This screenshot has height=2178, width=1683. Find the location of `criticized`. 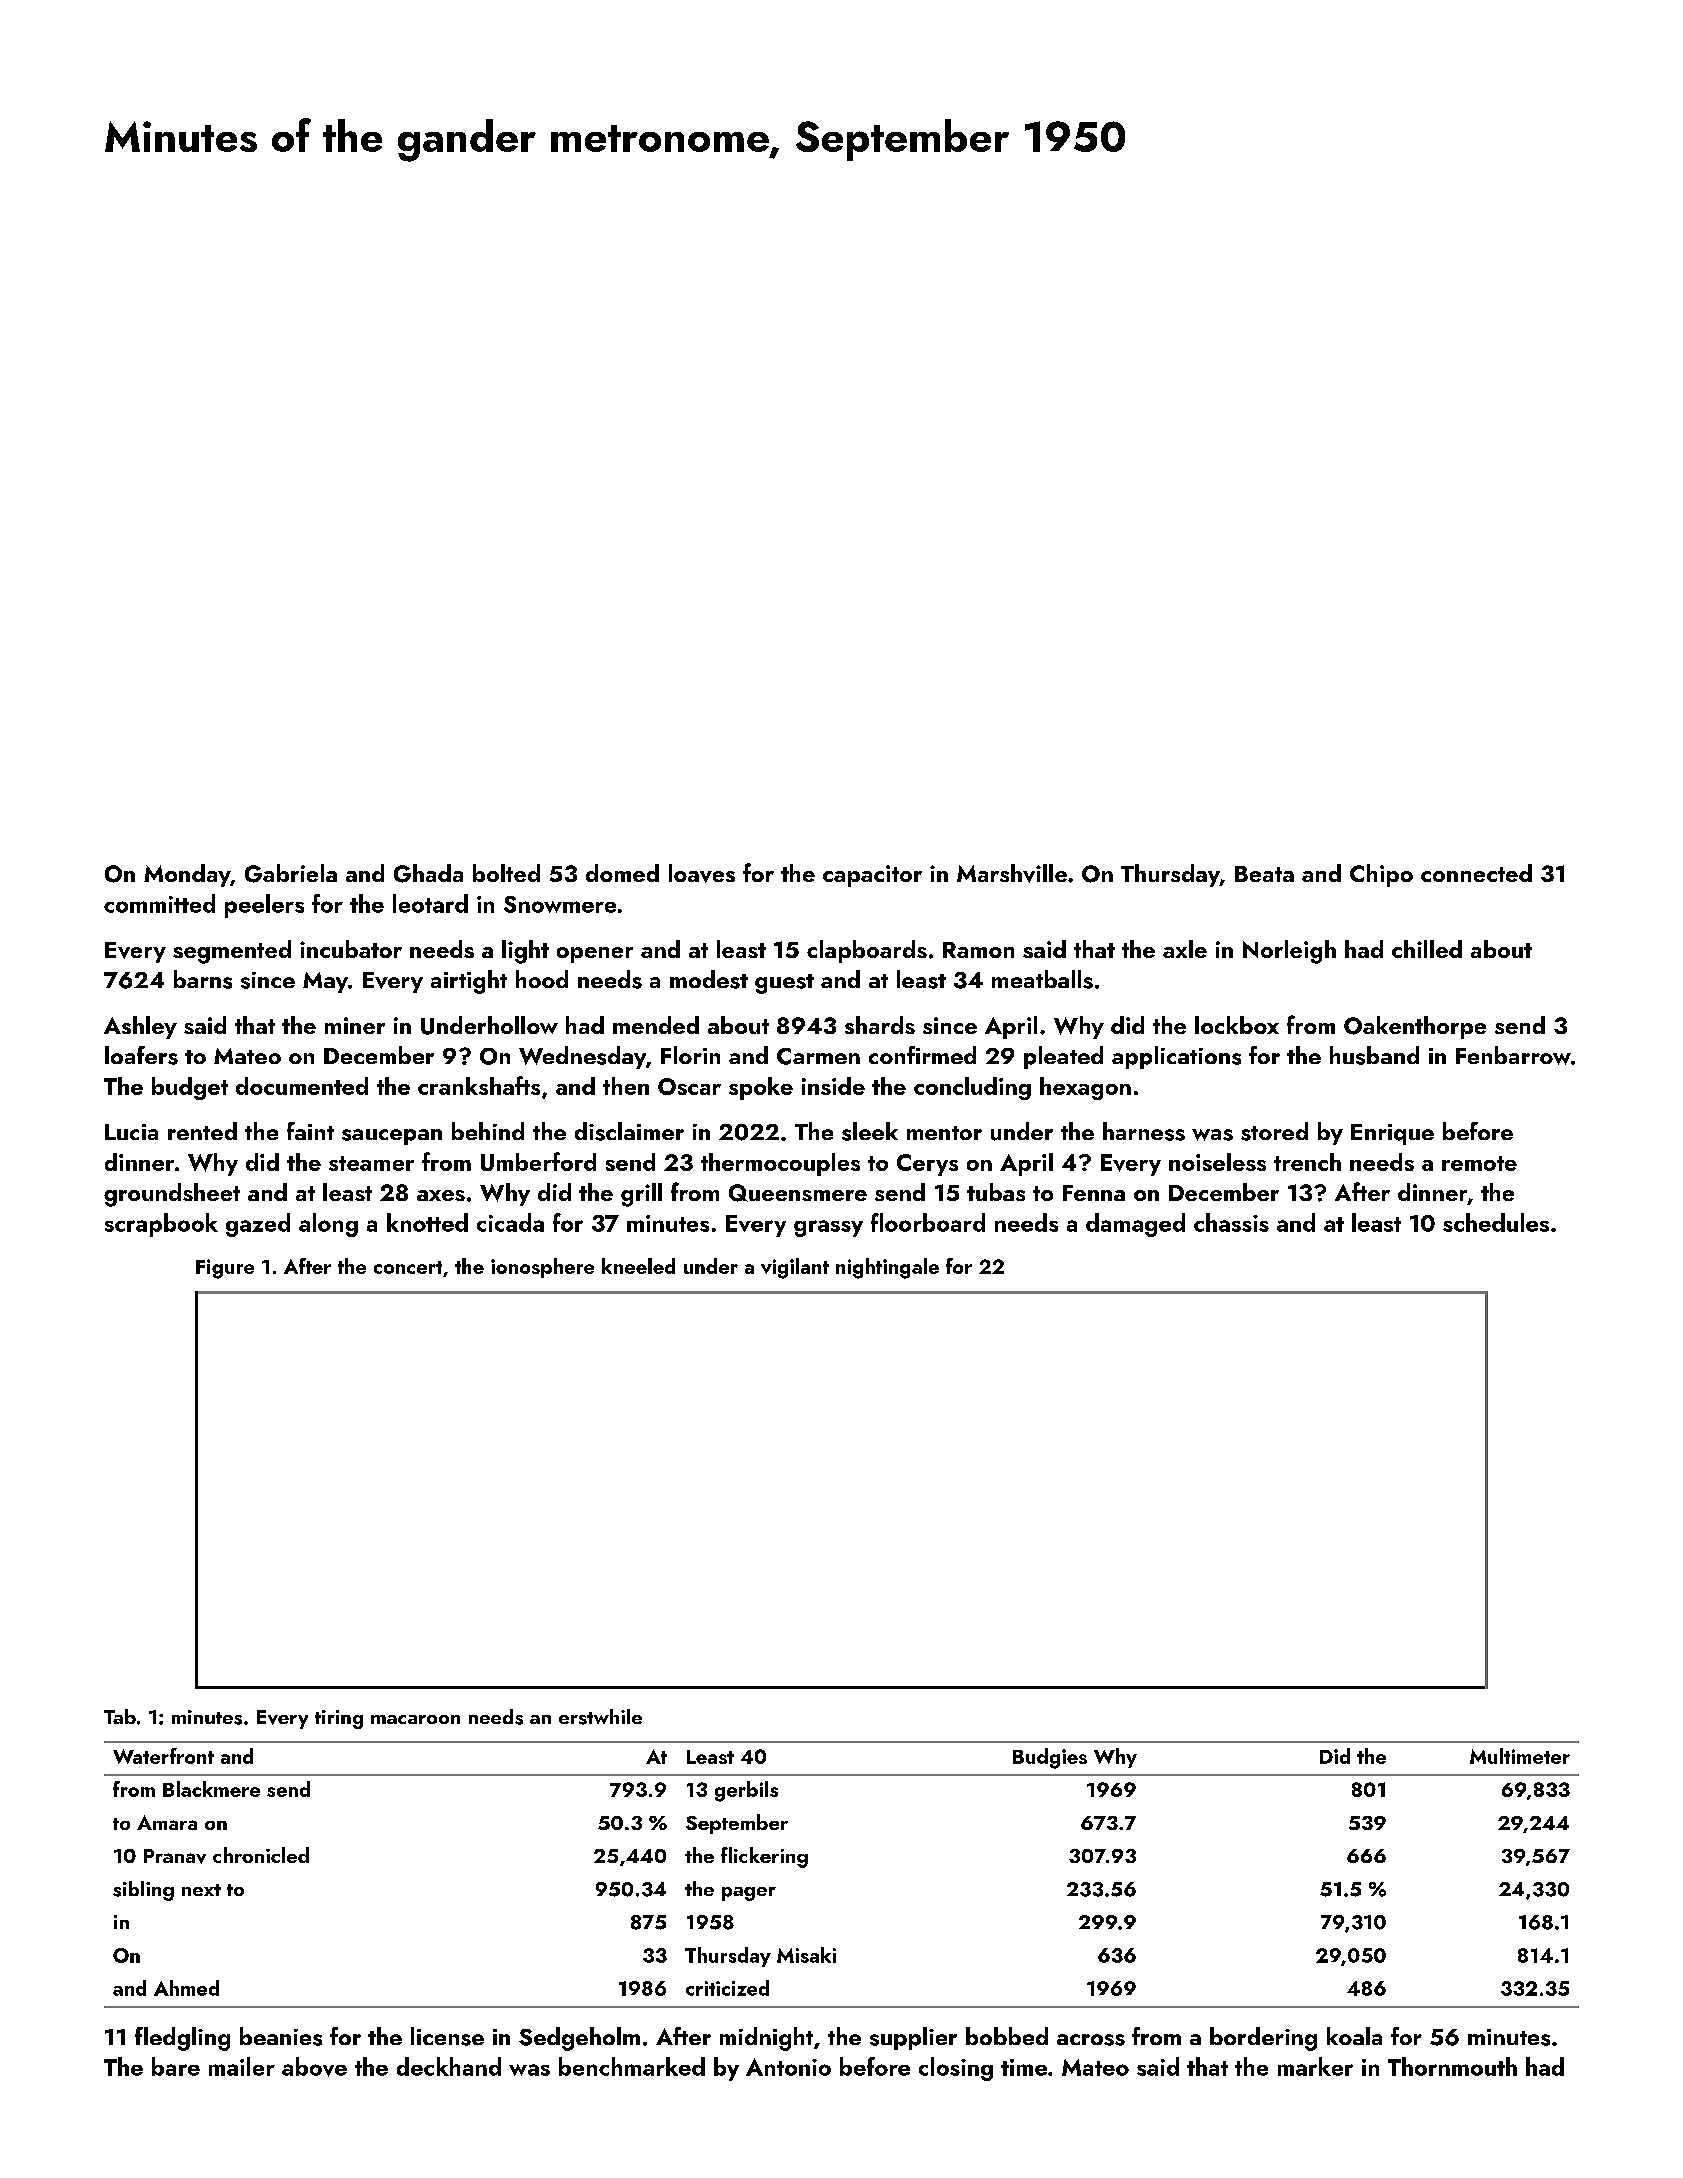

criticized is located at coordinates (727, 1988).
